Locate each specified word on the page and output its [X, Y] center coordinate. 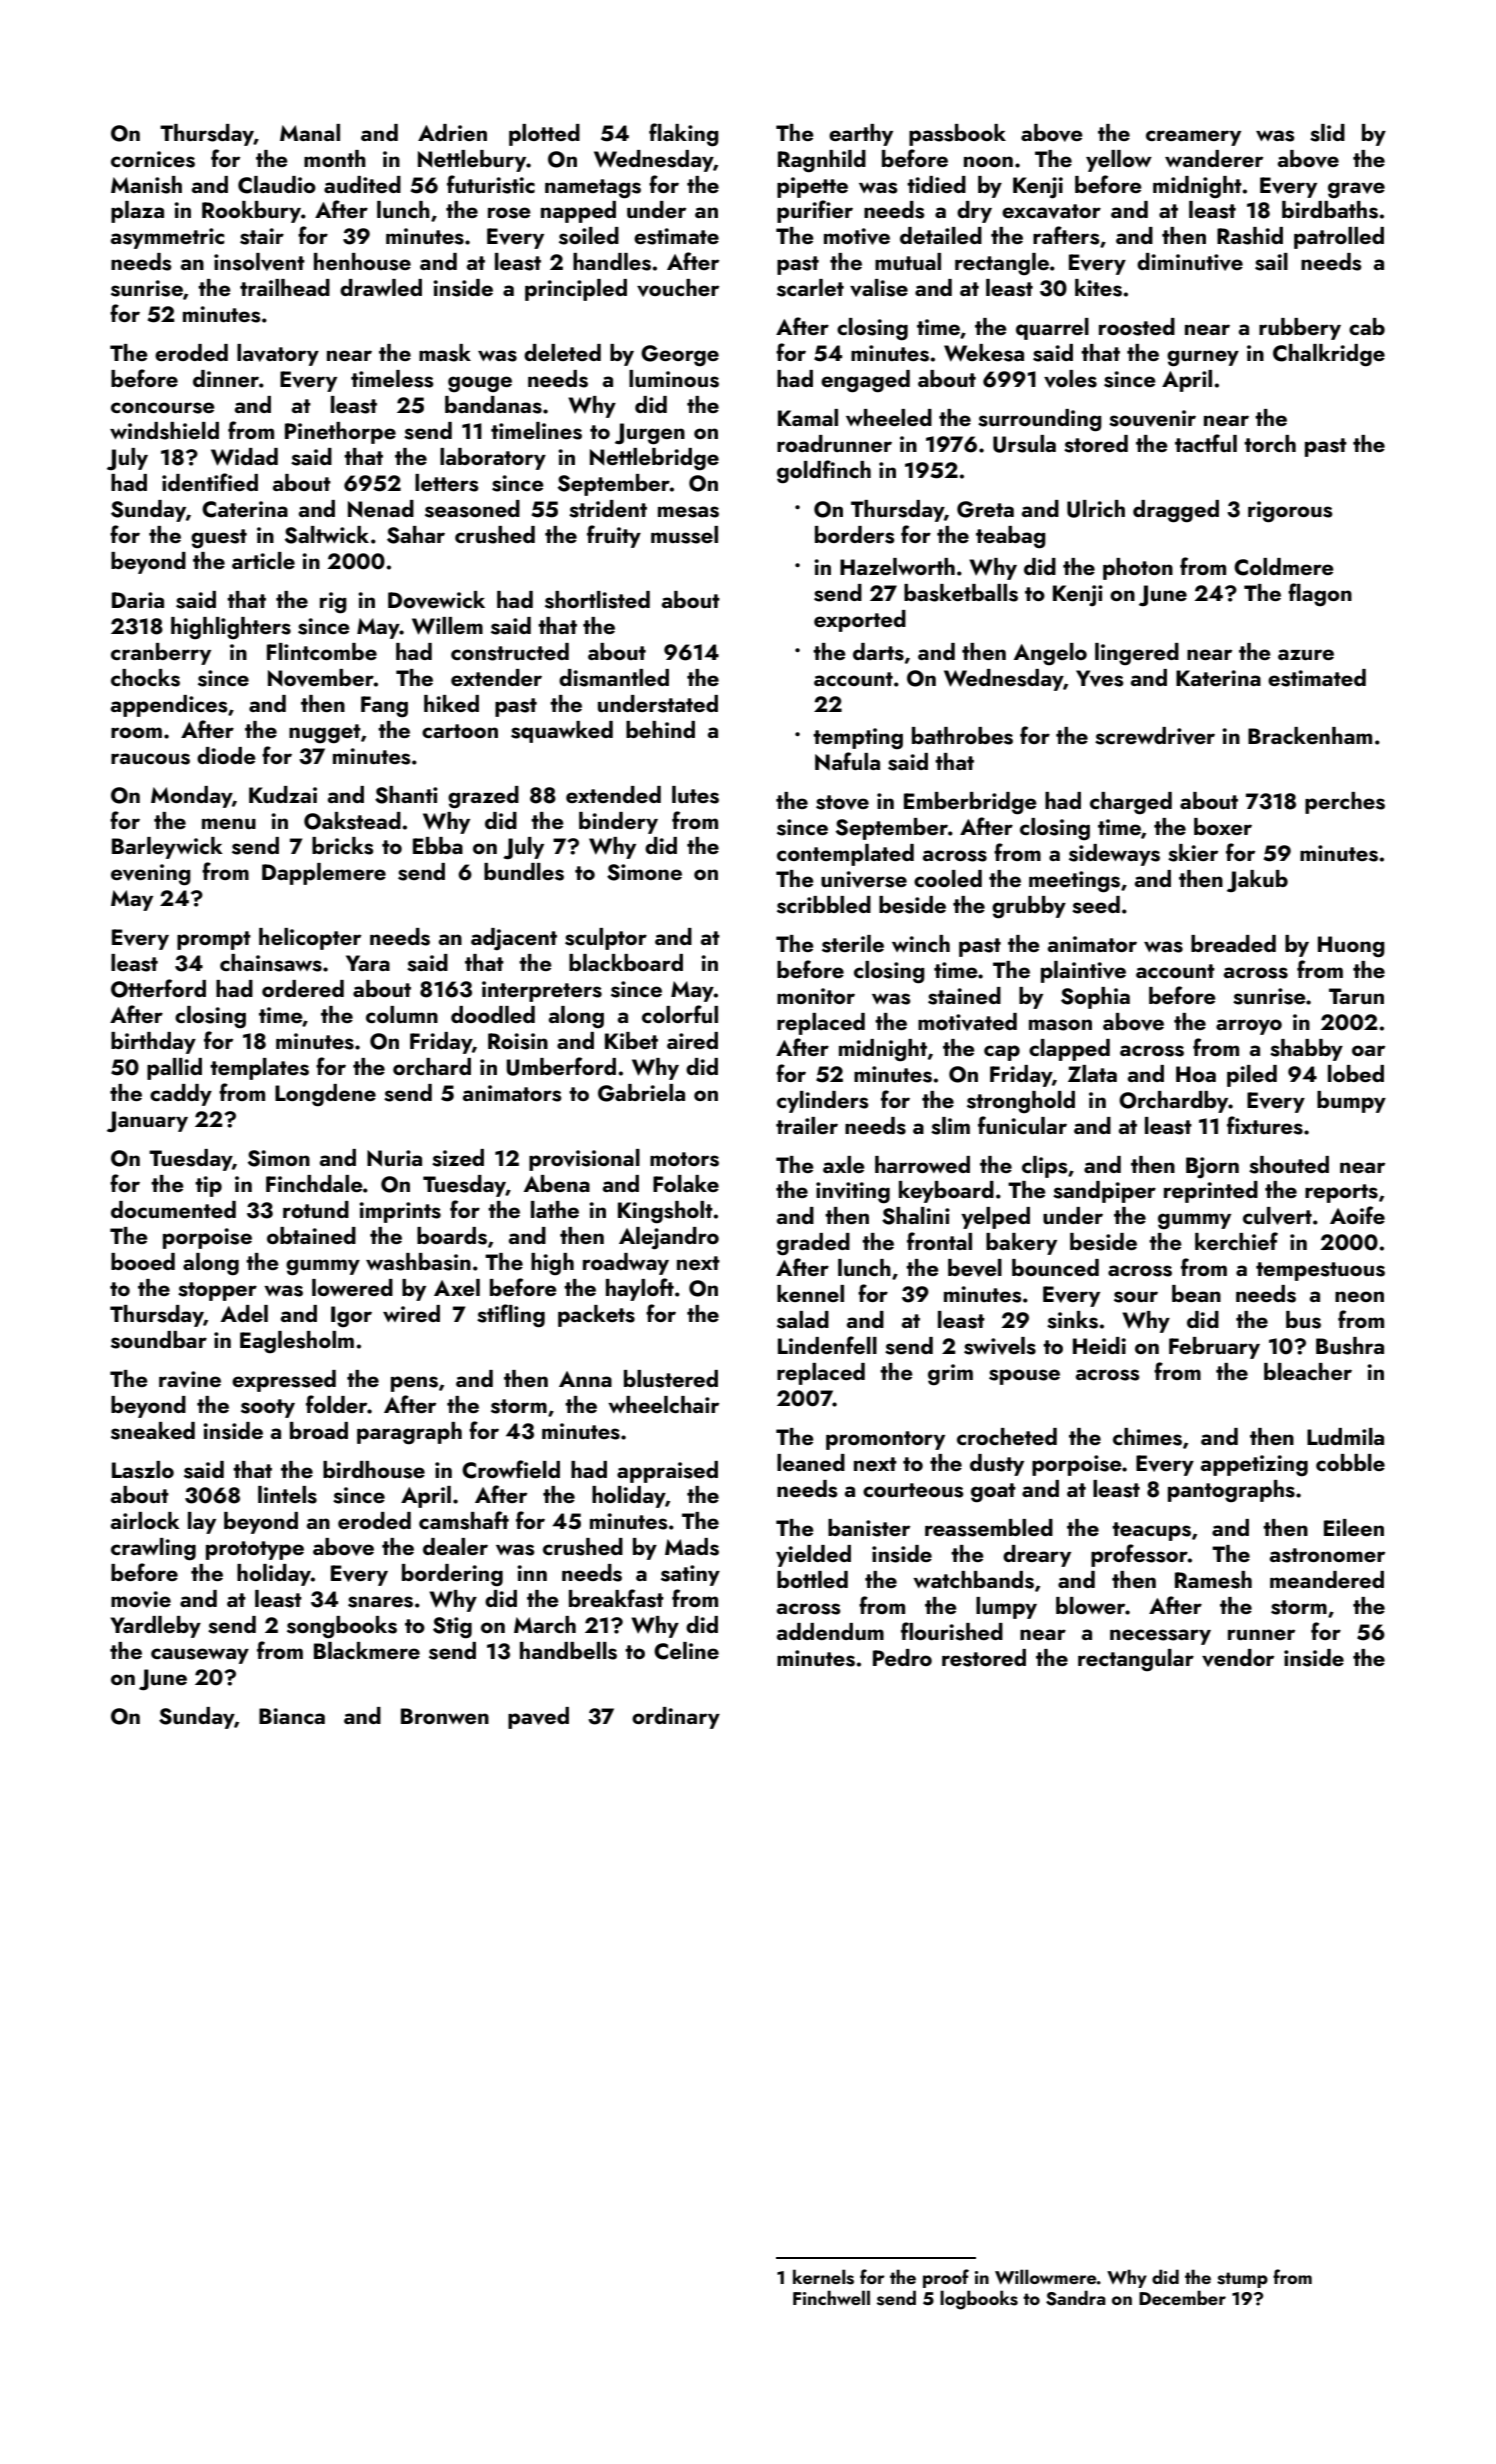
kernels [823, 2277]
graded [813, 1244]
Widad [244, 457]
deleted [562, 352]
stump [1242, 2280]
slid [1327, 133]
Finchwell [831, 2297]
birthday [153, 1043]
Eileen [1354, 1527]
